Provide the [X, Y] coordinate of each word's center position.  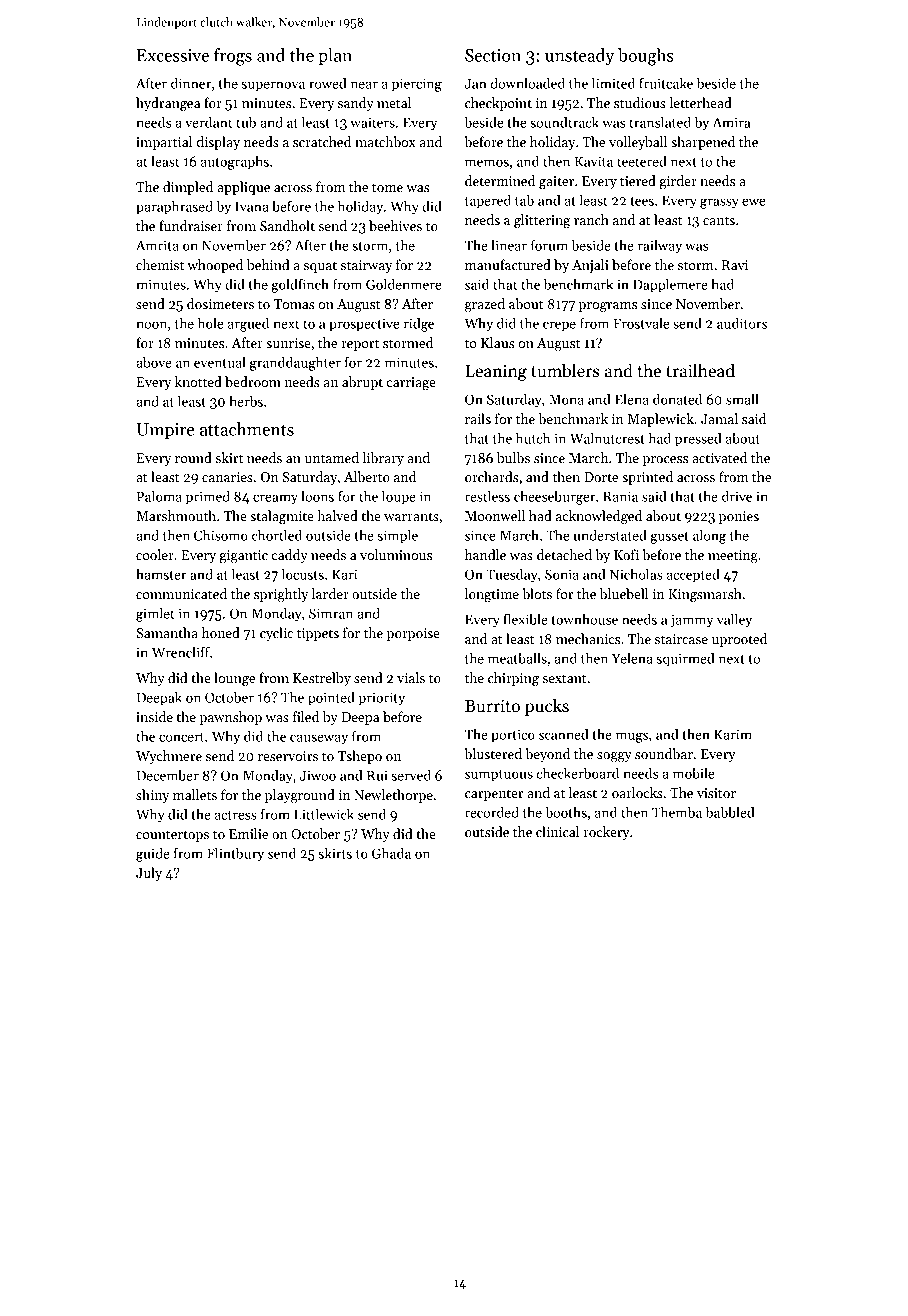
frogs [233, 57]
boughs [645, 57]
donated [677, 399]
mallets [195, 794]
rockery [607, 833]
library [383, 459]
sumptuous [499, 776]
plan [335, 56]
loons [317, 496]
